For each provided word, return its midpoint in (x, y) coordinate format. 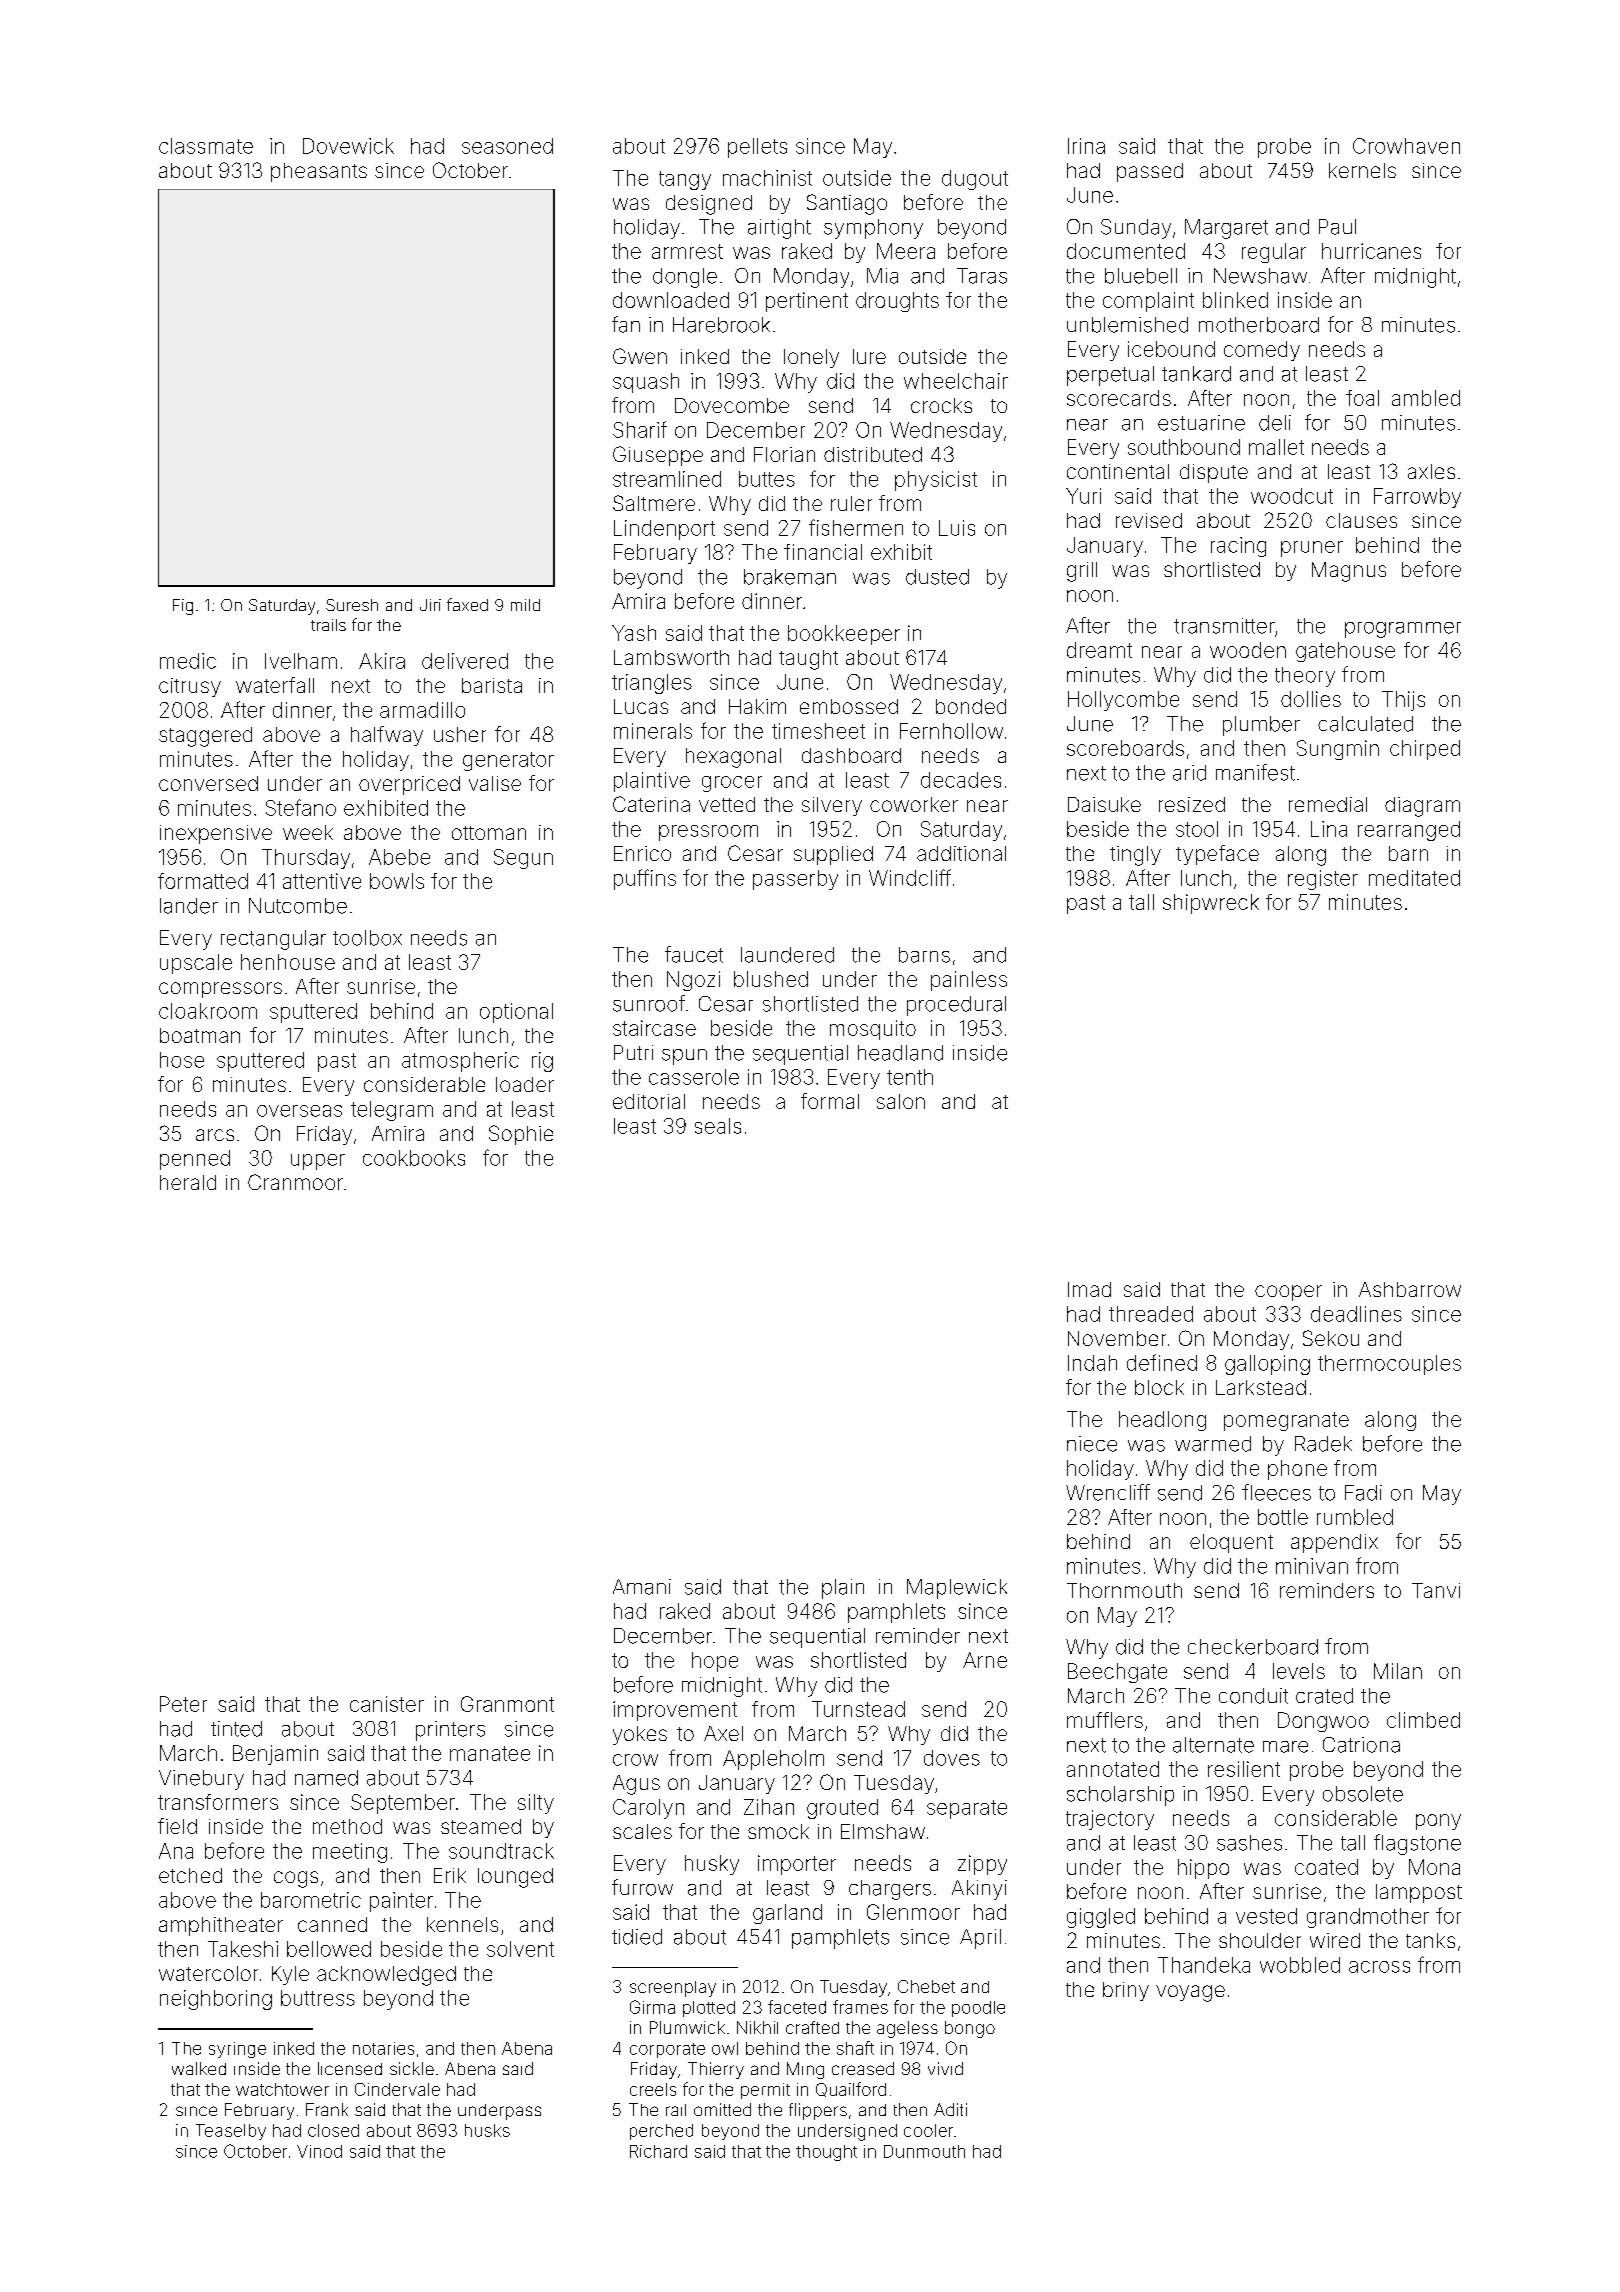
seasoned (507, 146)
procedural (956, 1006)
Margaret (1226, 229)
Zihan (769, 1807)
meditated (1414, 878)
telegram (392, 1111)
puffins (645, 879)
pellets (757, 148)
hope (715, 1662)
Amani (642, 1587)
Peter (183, 1704)
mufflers (1105, 1720)
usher (460, 734)
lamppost (1419, 1893)
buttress (318, 1998)
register (1323, 880)
